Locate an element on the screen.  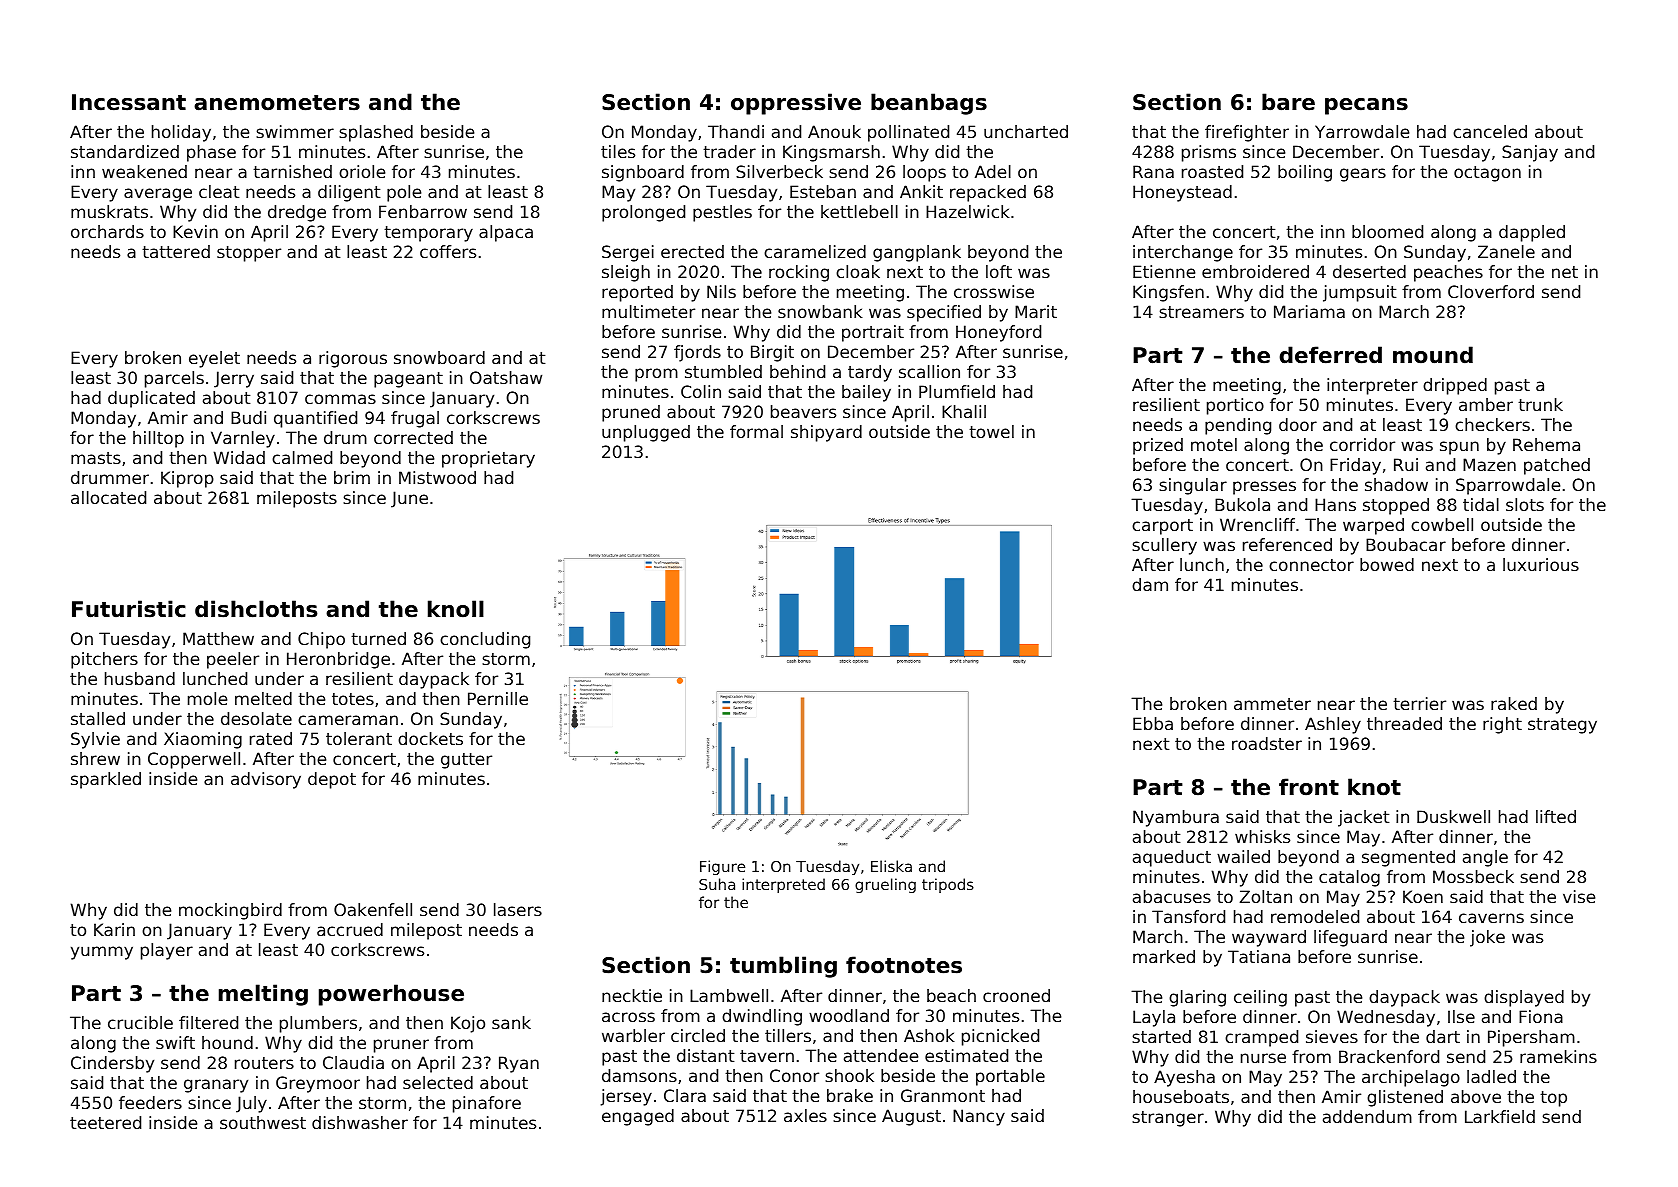
brim is located at coordinates (352, 477).
